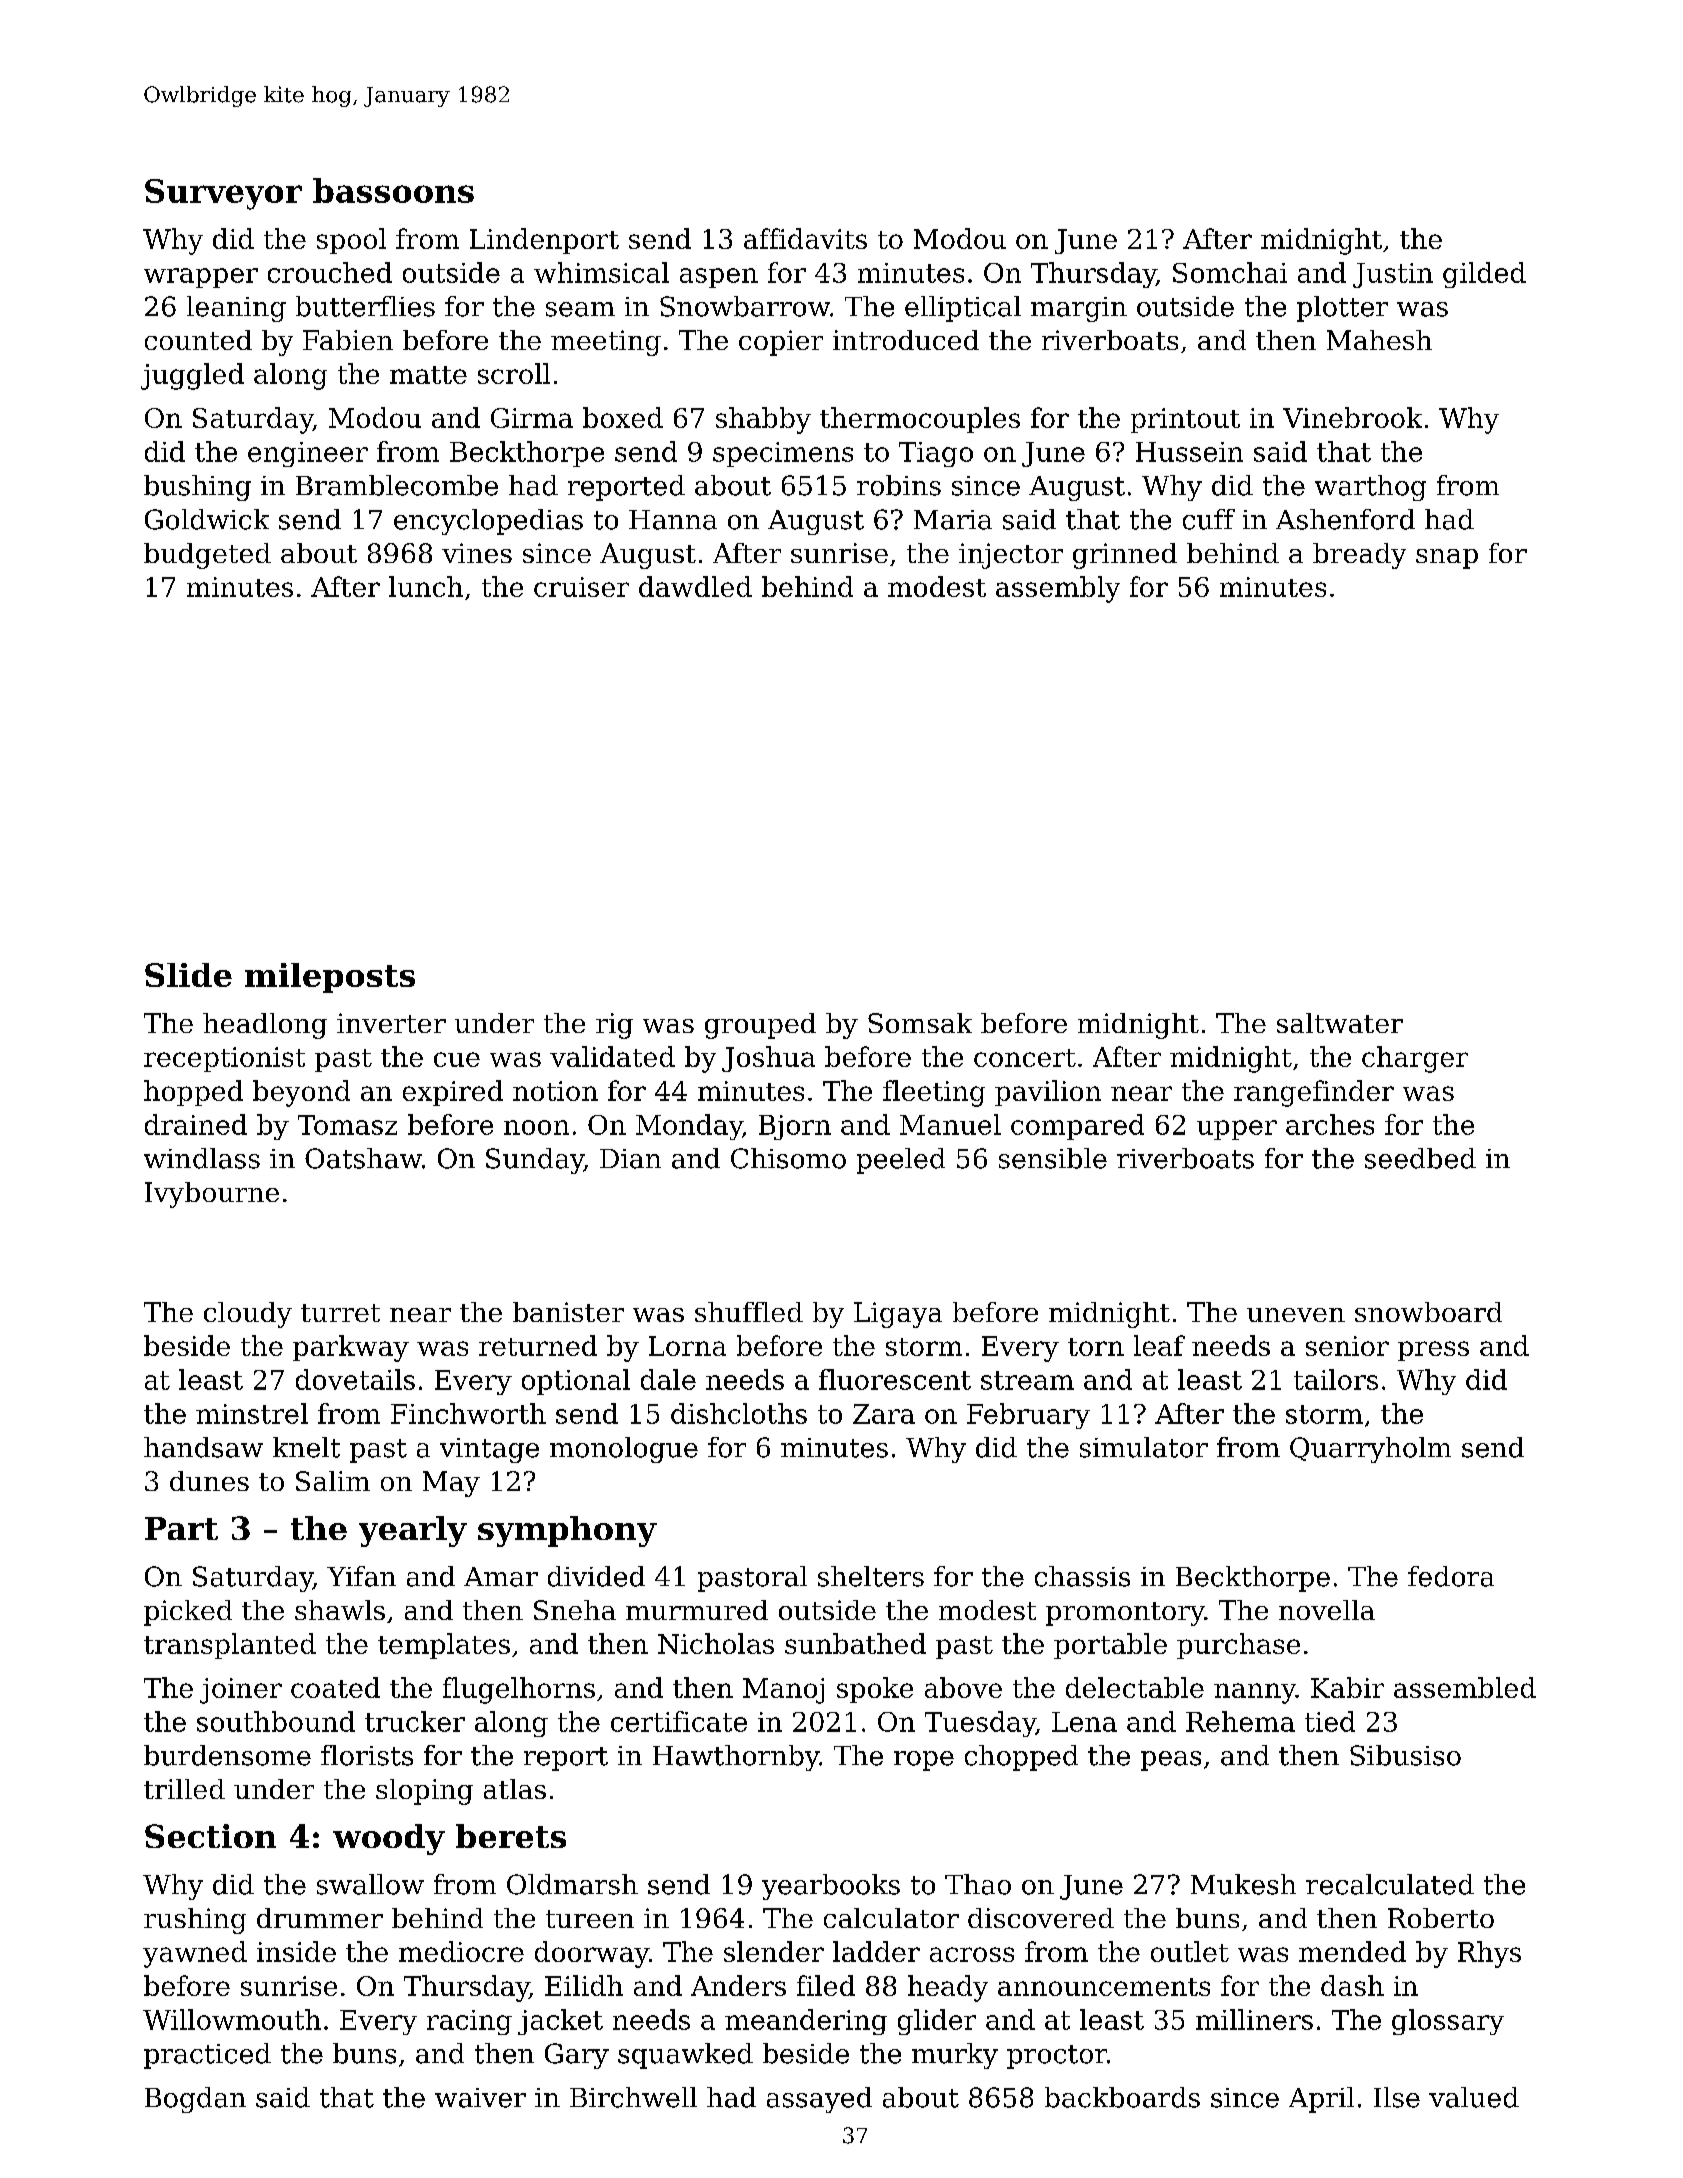  What do you see at coordinates (207, 556) in the page?
I see `budgeted` at bounding box center [207, 556].
